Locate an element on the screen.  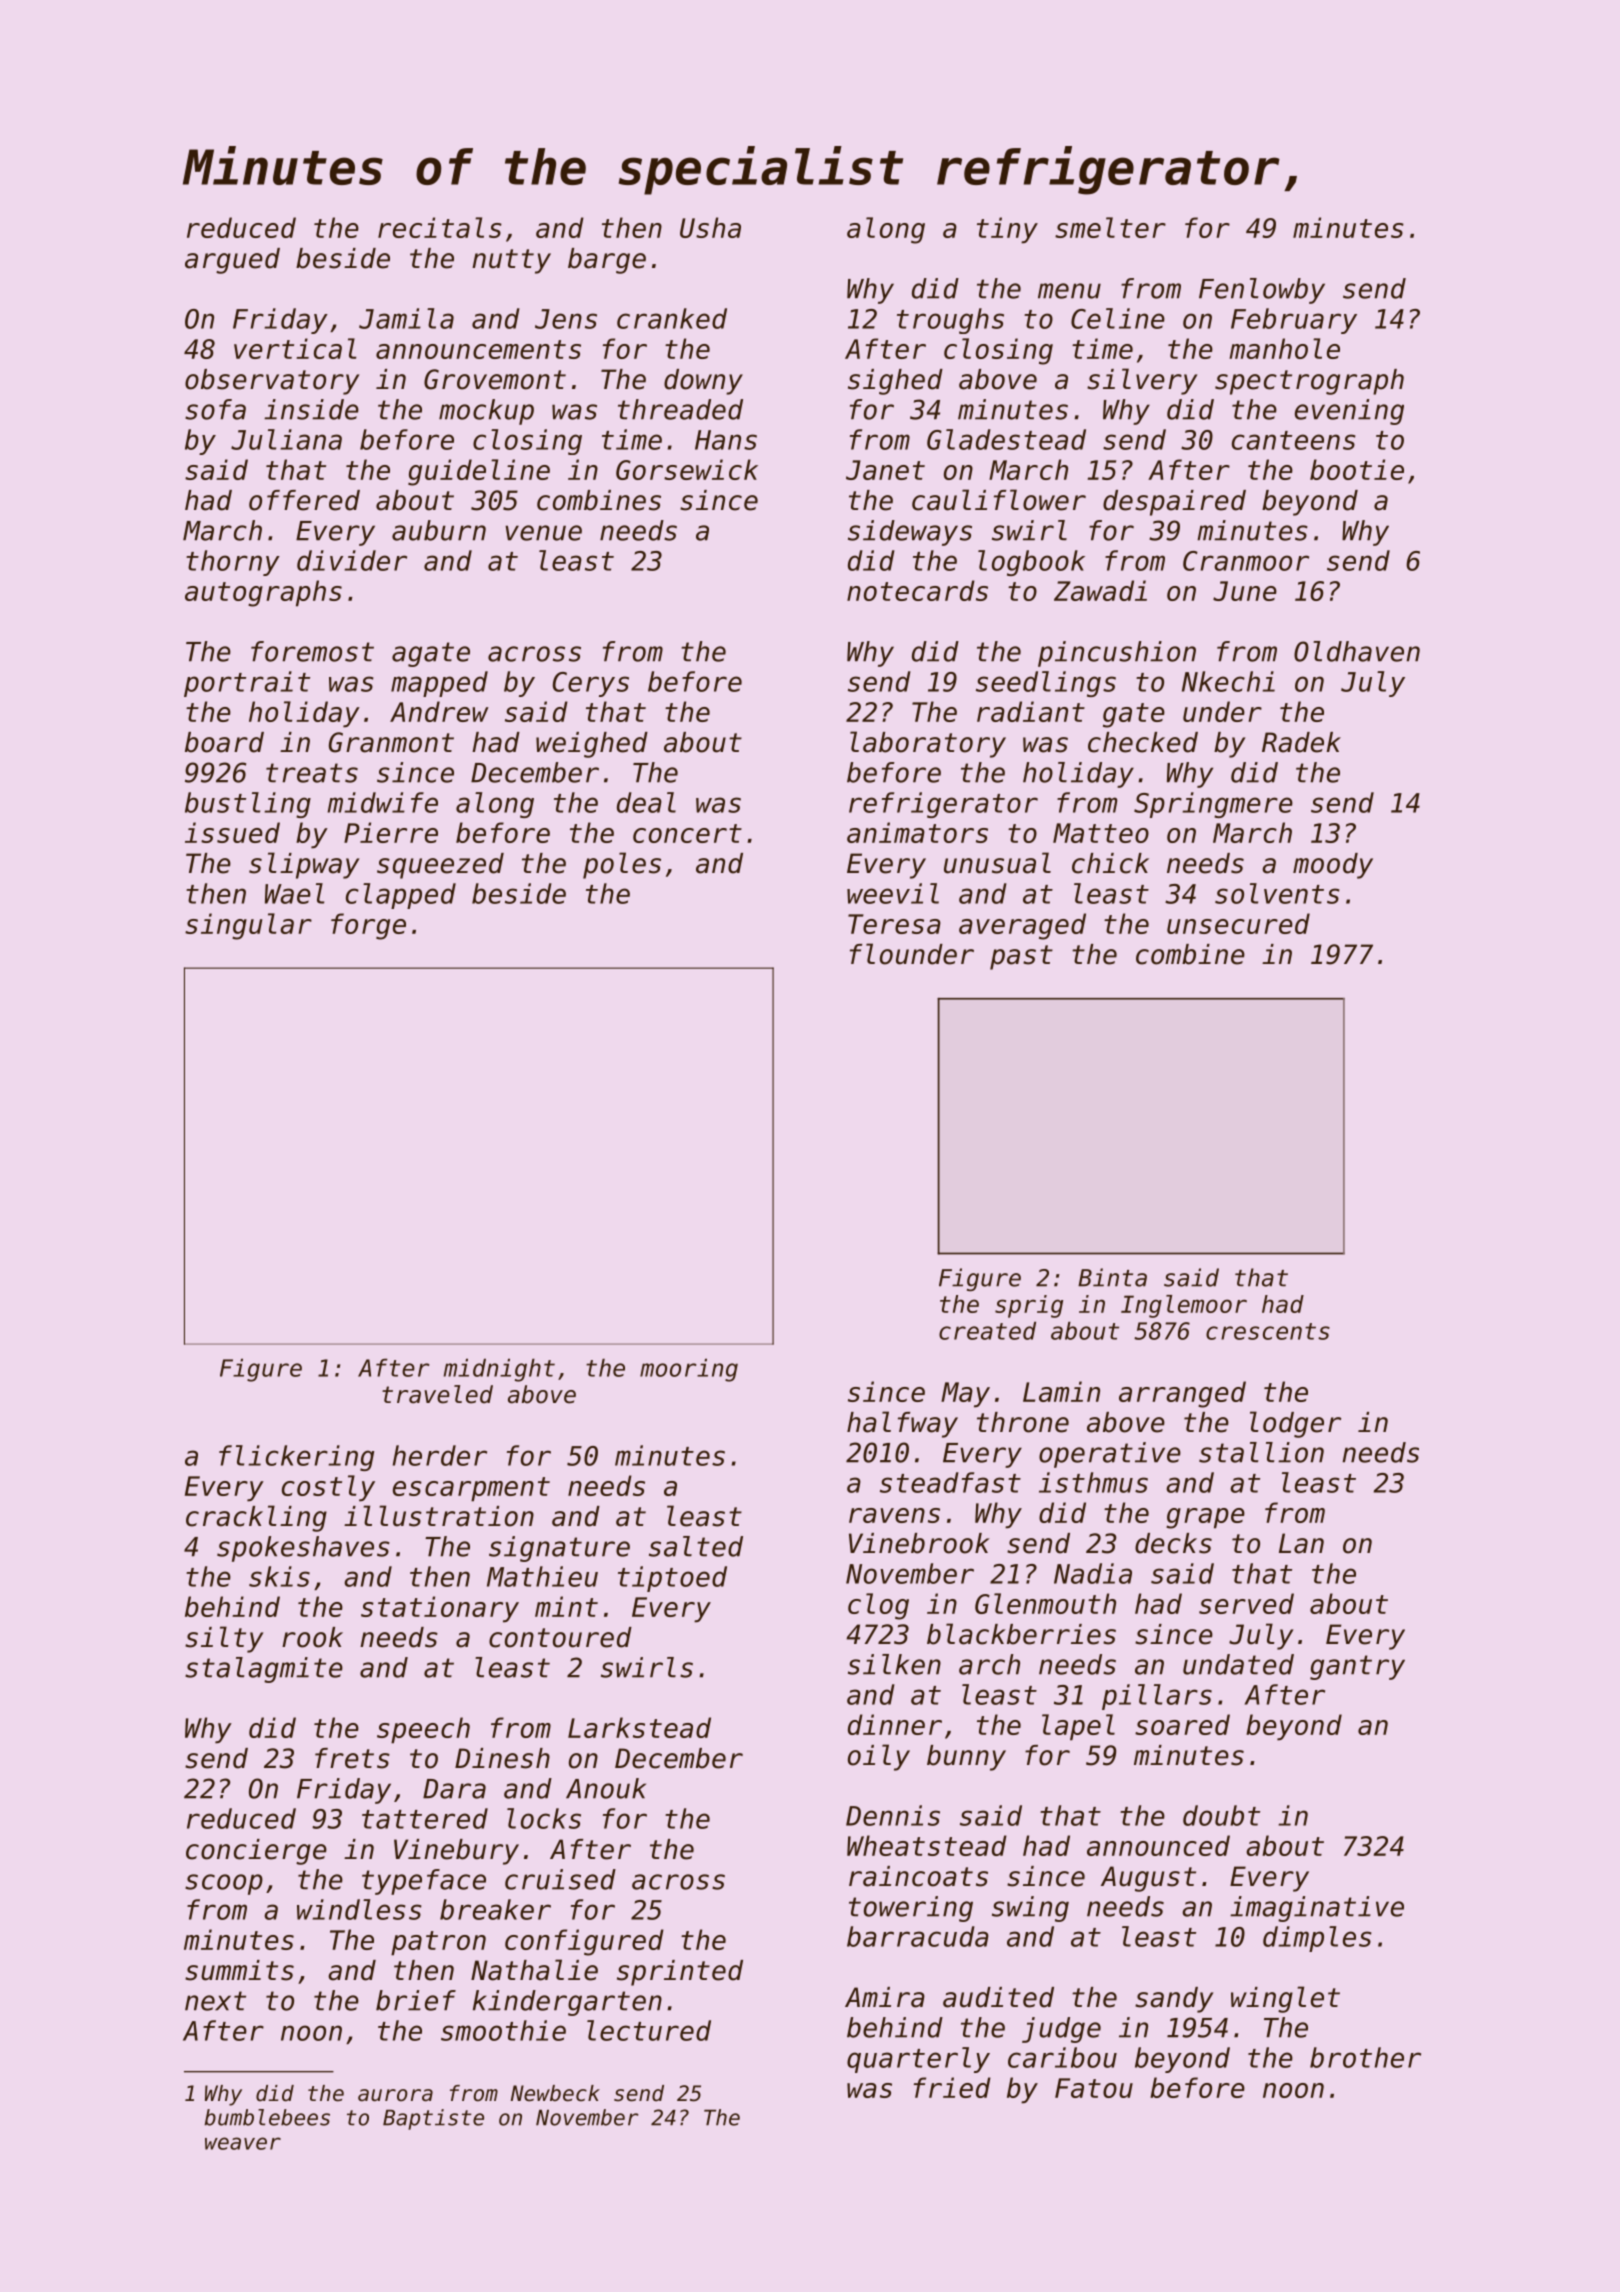
Cerys is located at coordinates (591, 684).
